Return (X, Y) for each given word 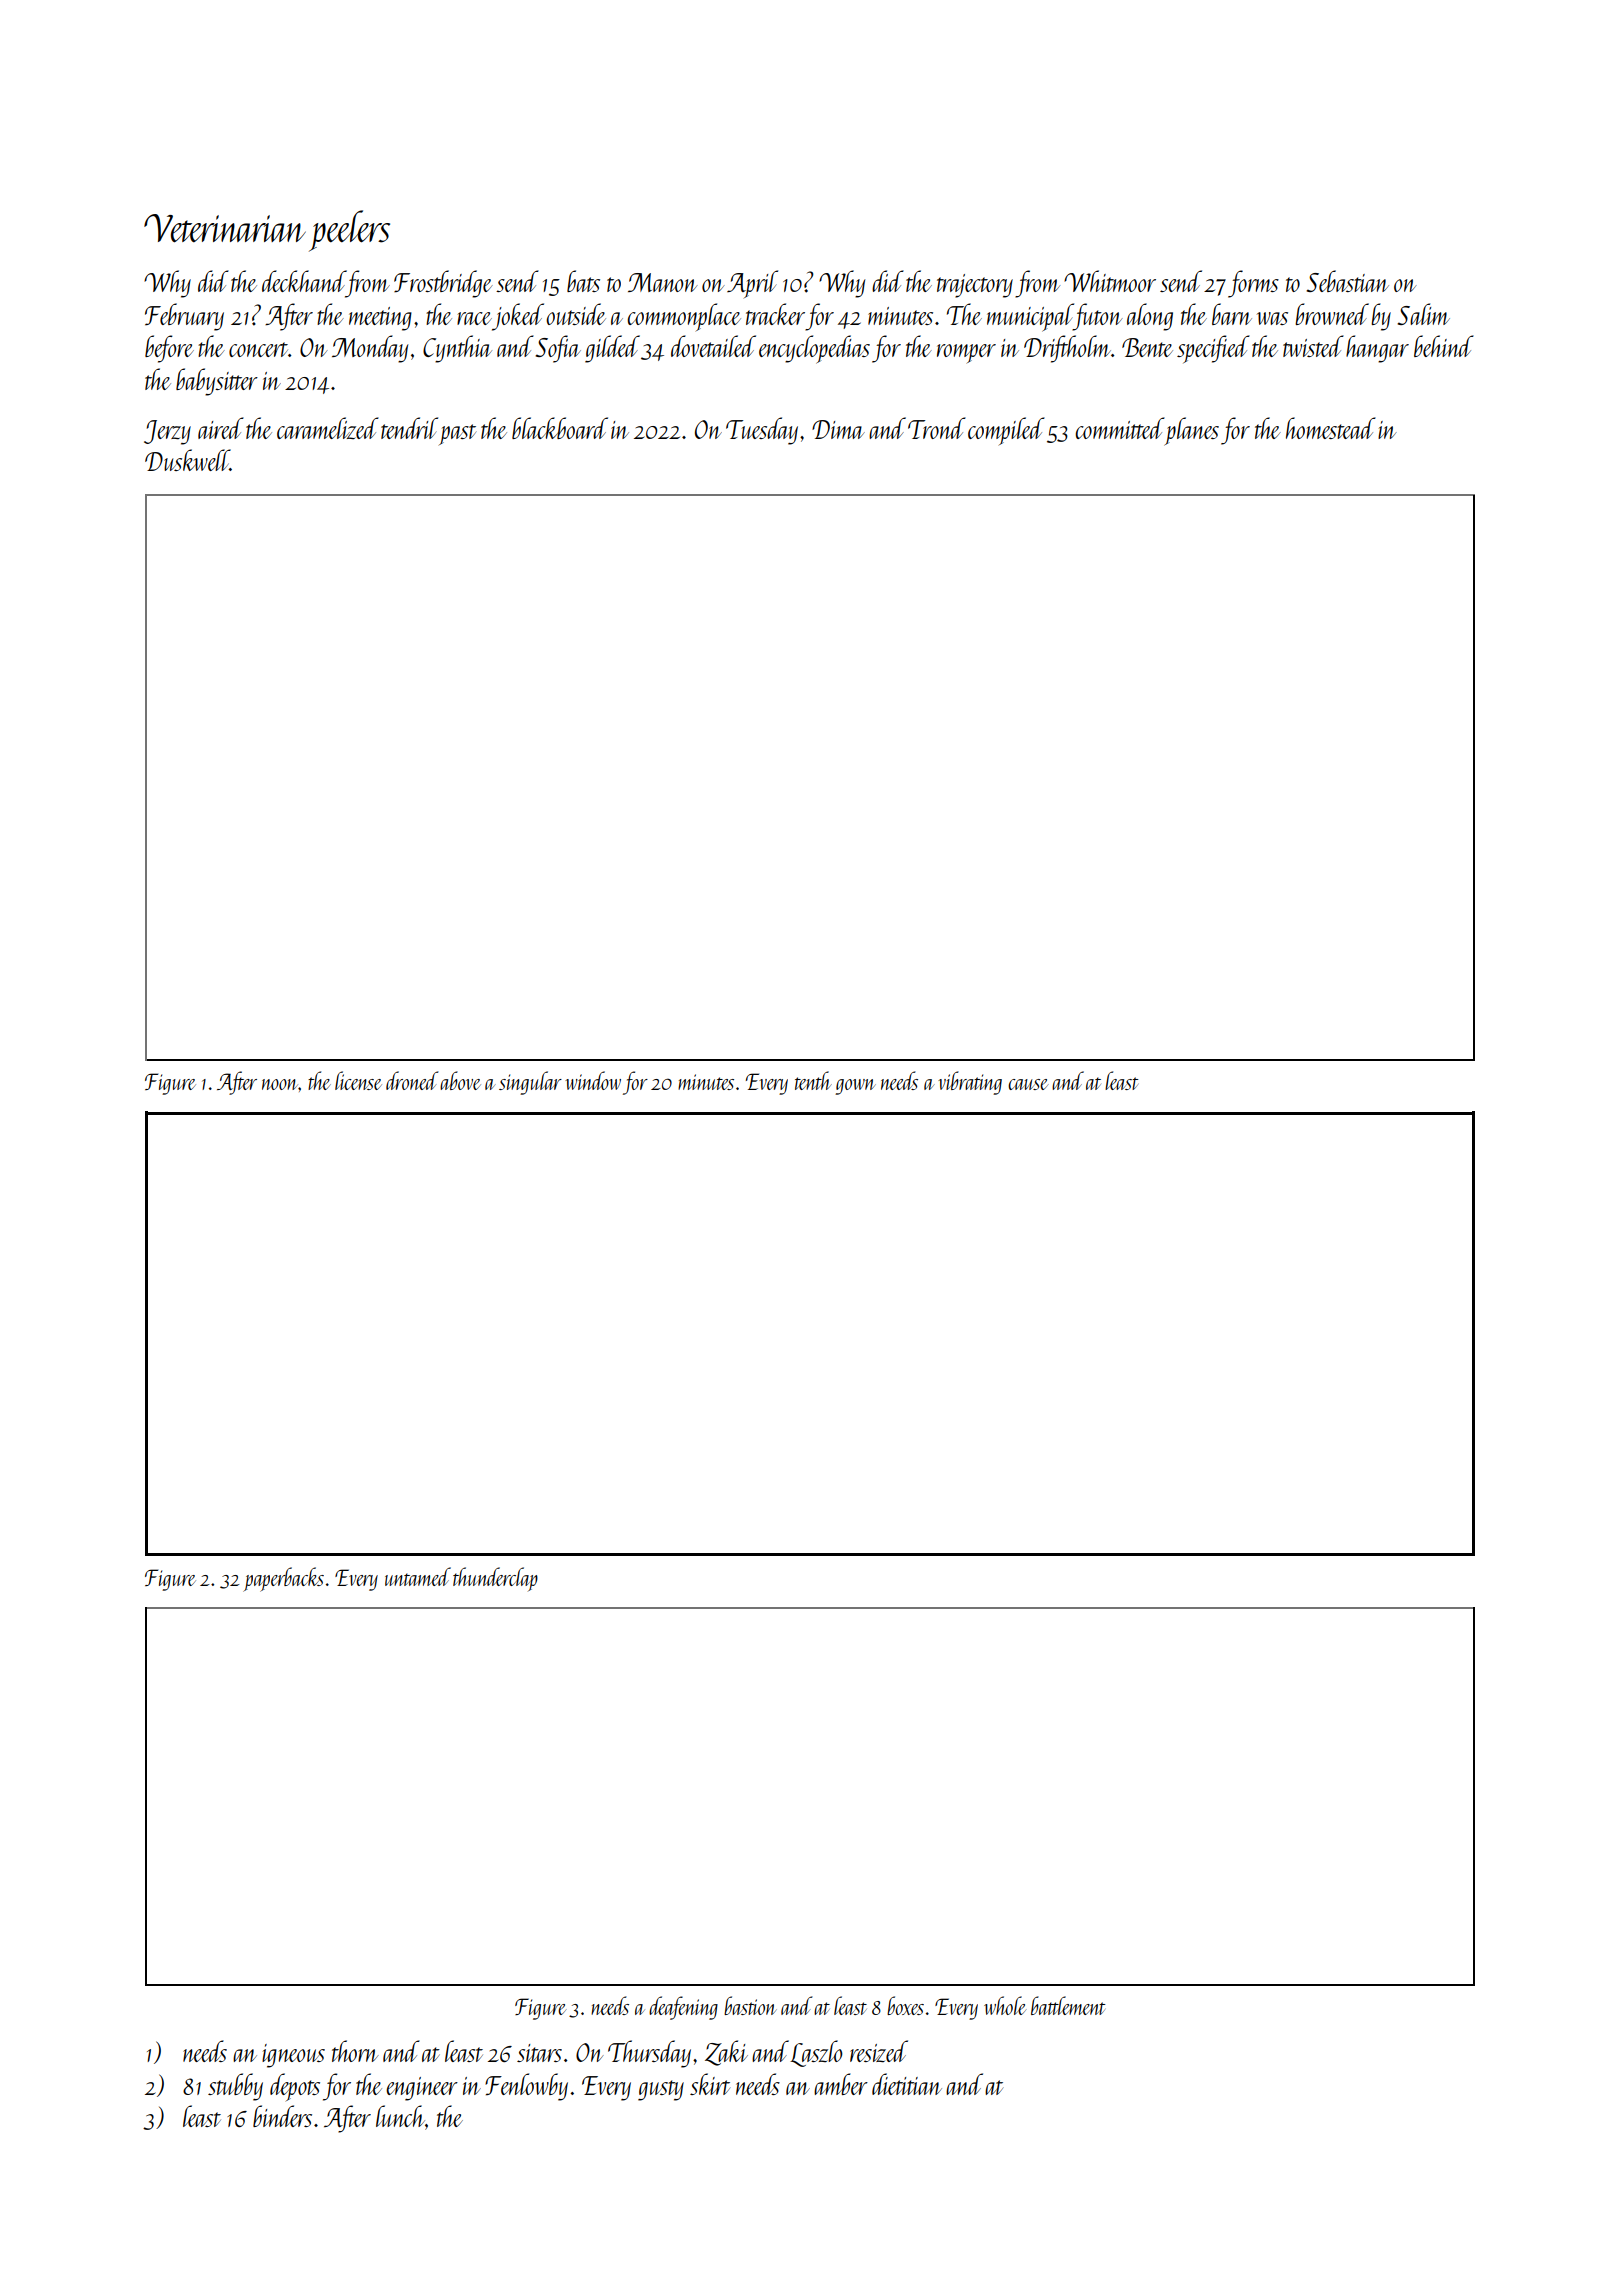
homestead (1331, 428)
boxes (905, 2005)
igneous (293, 2056)
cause (1028, 1084)
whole (1005, 2005)
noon (280, 1084)
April (752, 284)
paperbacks (283, 1579)
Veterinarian (225, 228)
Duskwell (187, 460)
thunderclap (495, 1579)
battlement (1068, 2005)
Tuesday (762, 431)
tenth (813, 1080)
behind (1444, 346)
